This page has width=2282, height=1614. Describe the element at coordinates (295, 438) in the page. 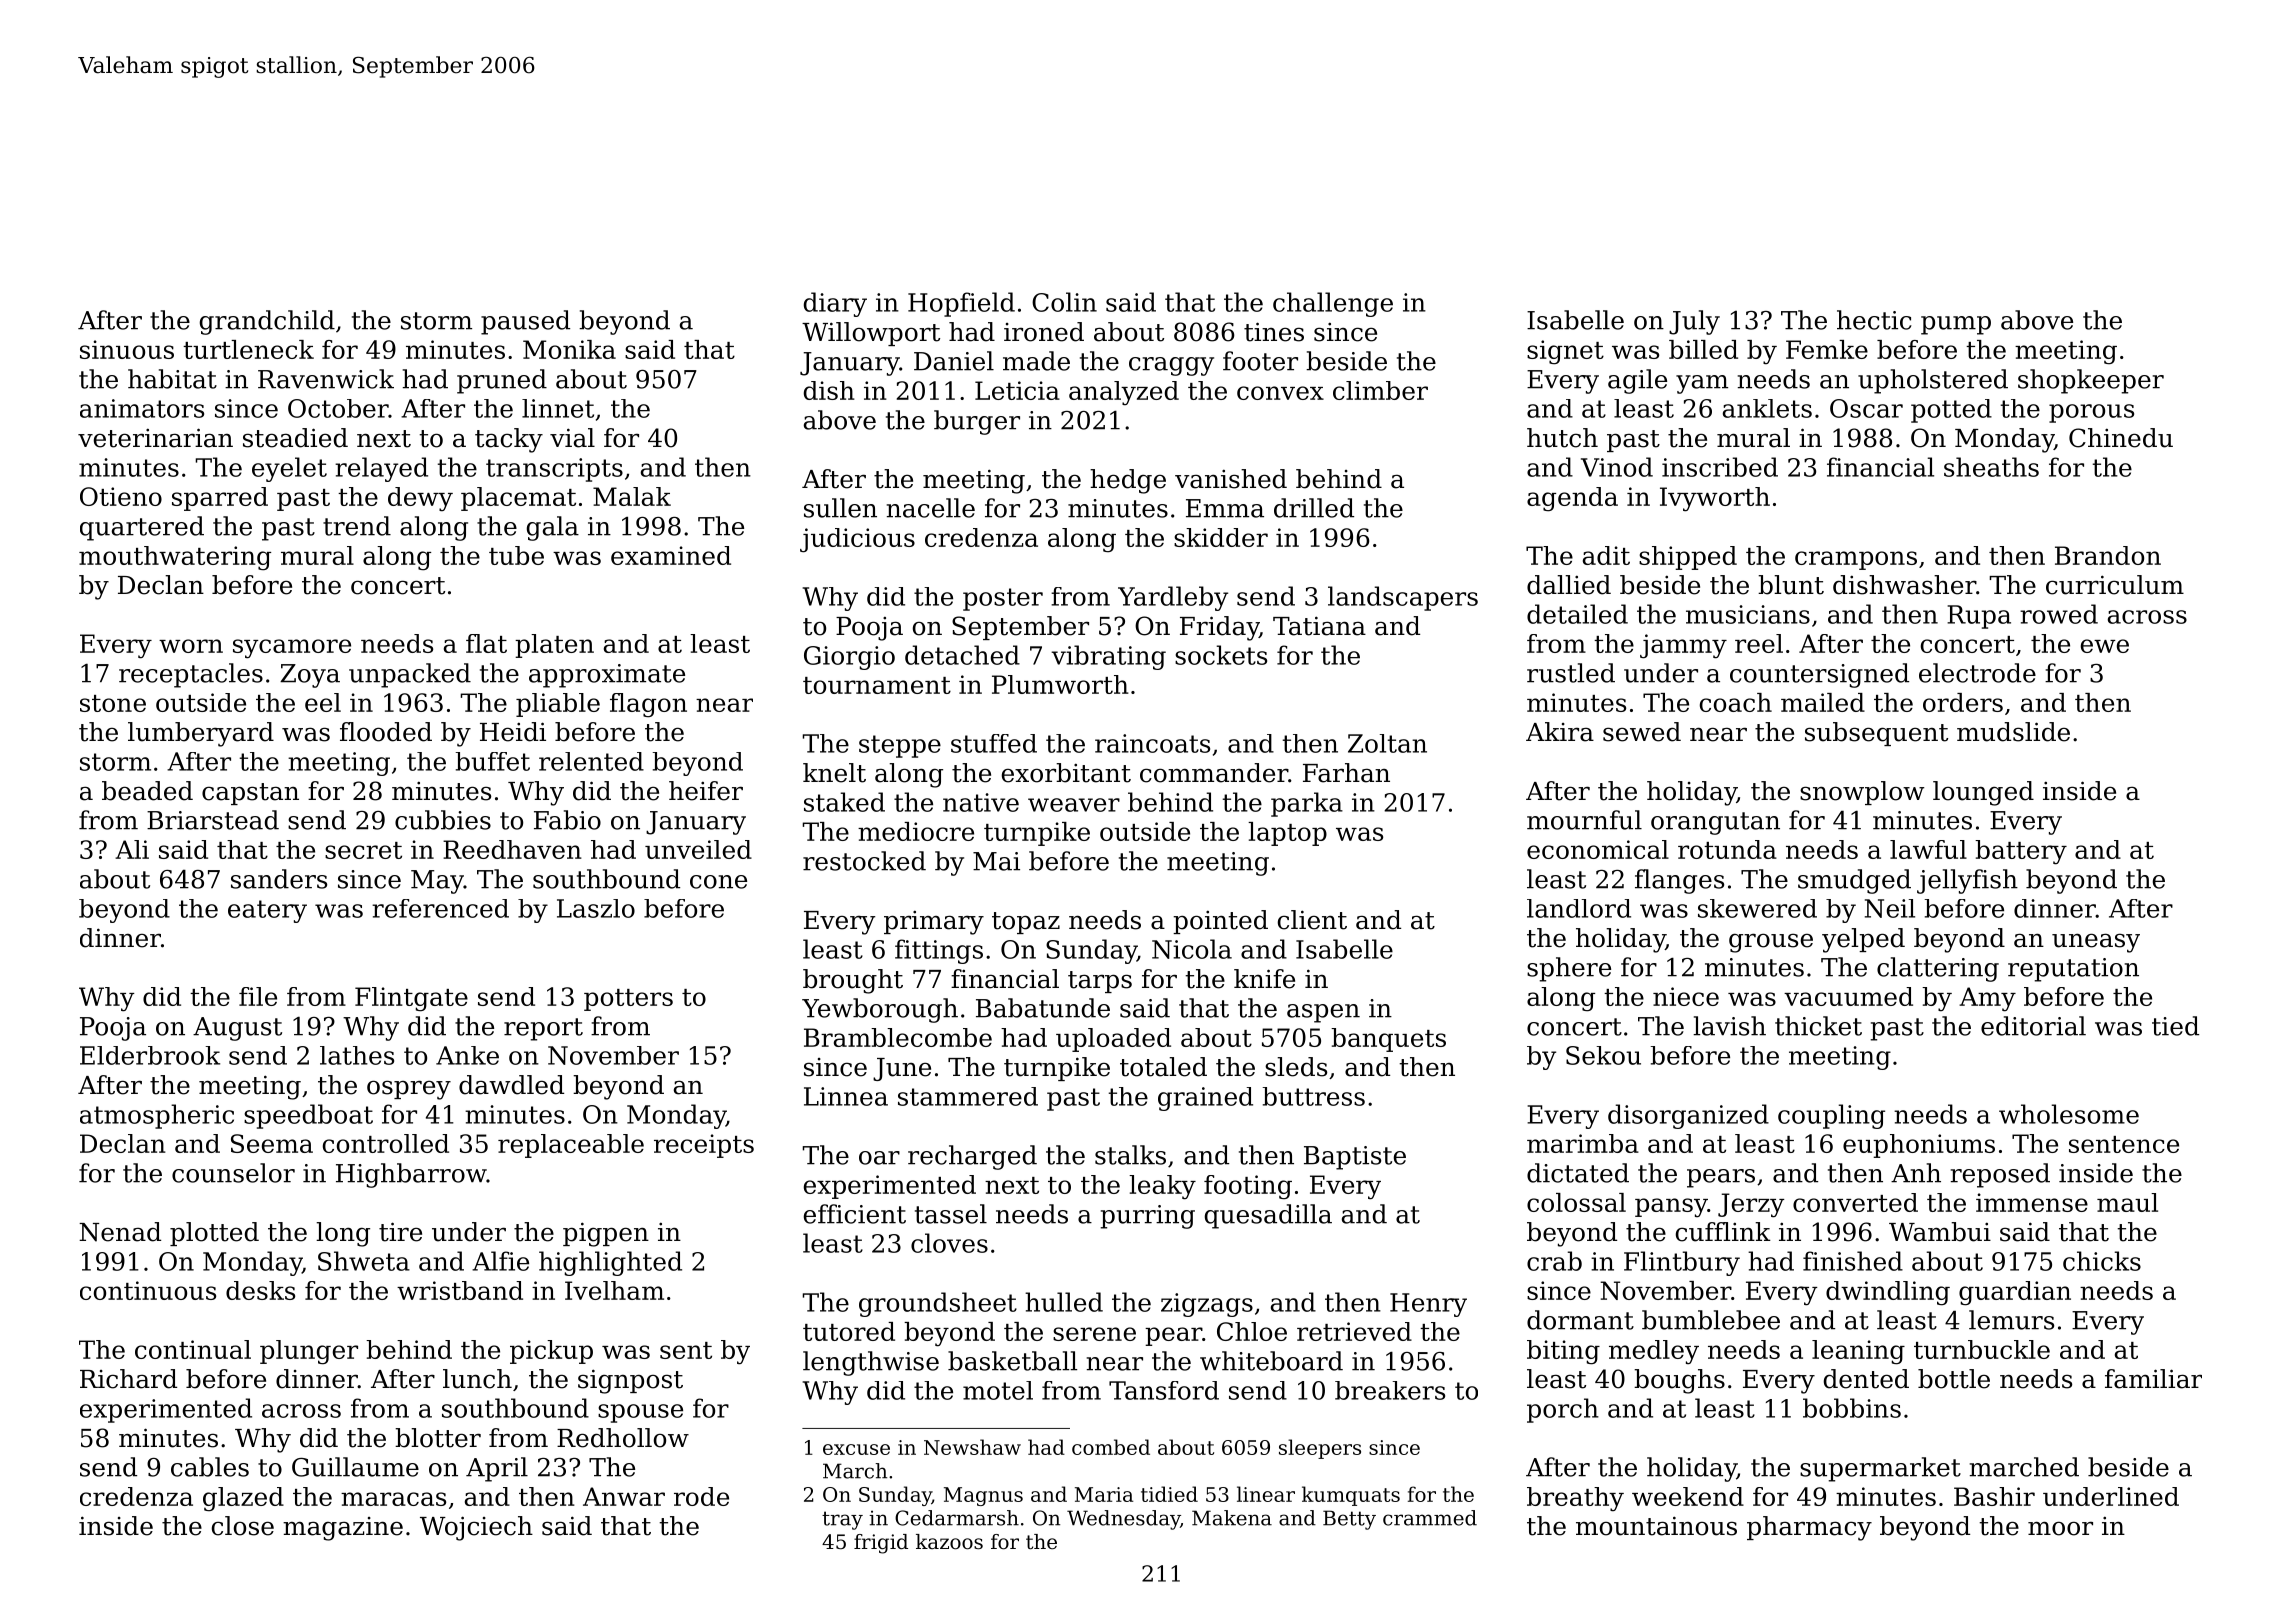

I see `steadied` at that location.
